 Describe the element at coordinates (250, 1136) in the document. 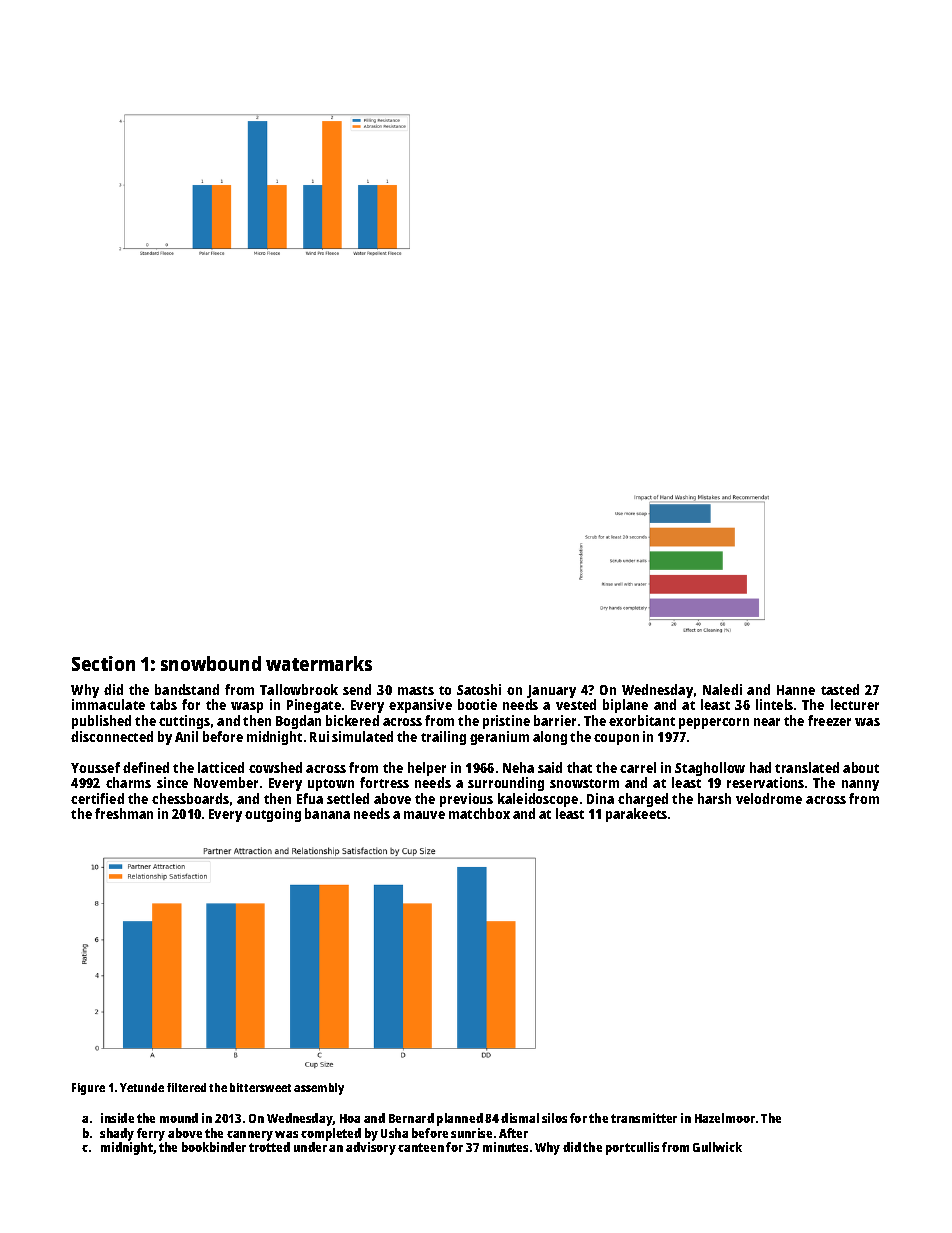

I see `cannery` at that location.
